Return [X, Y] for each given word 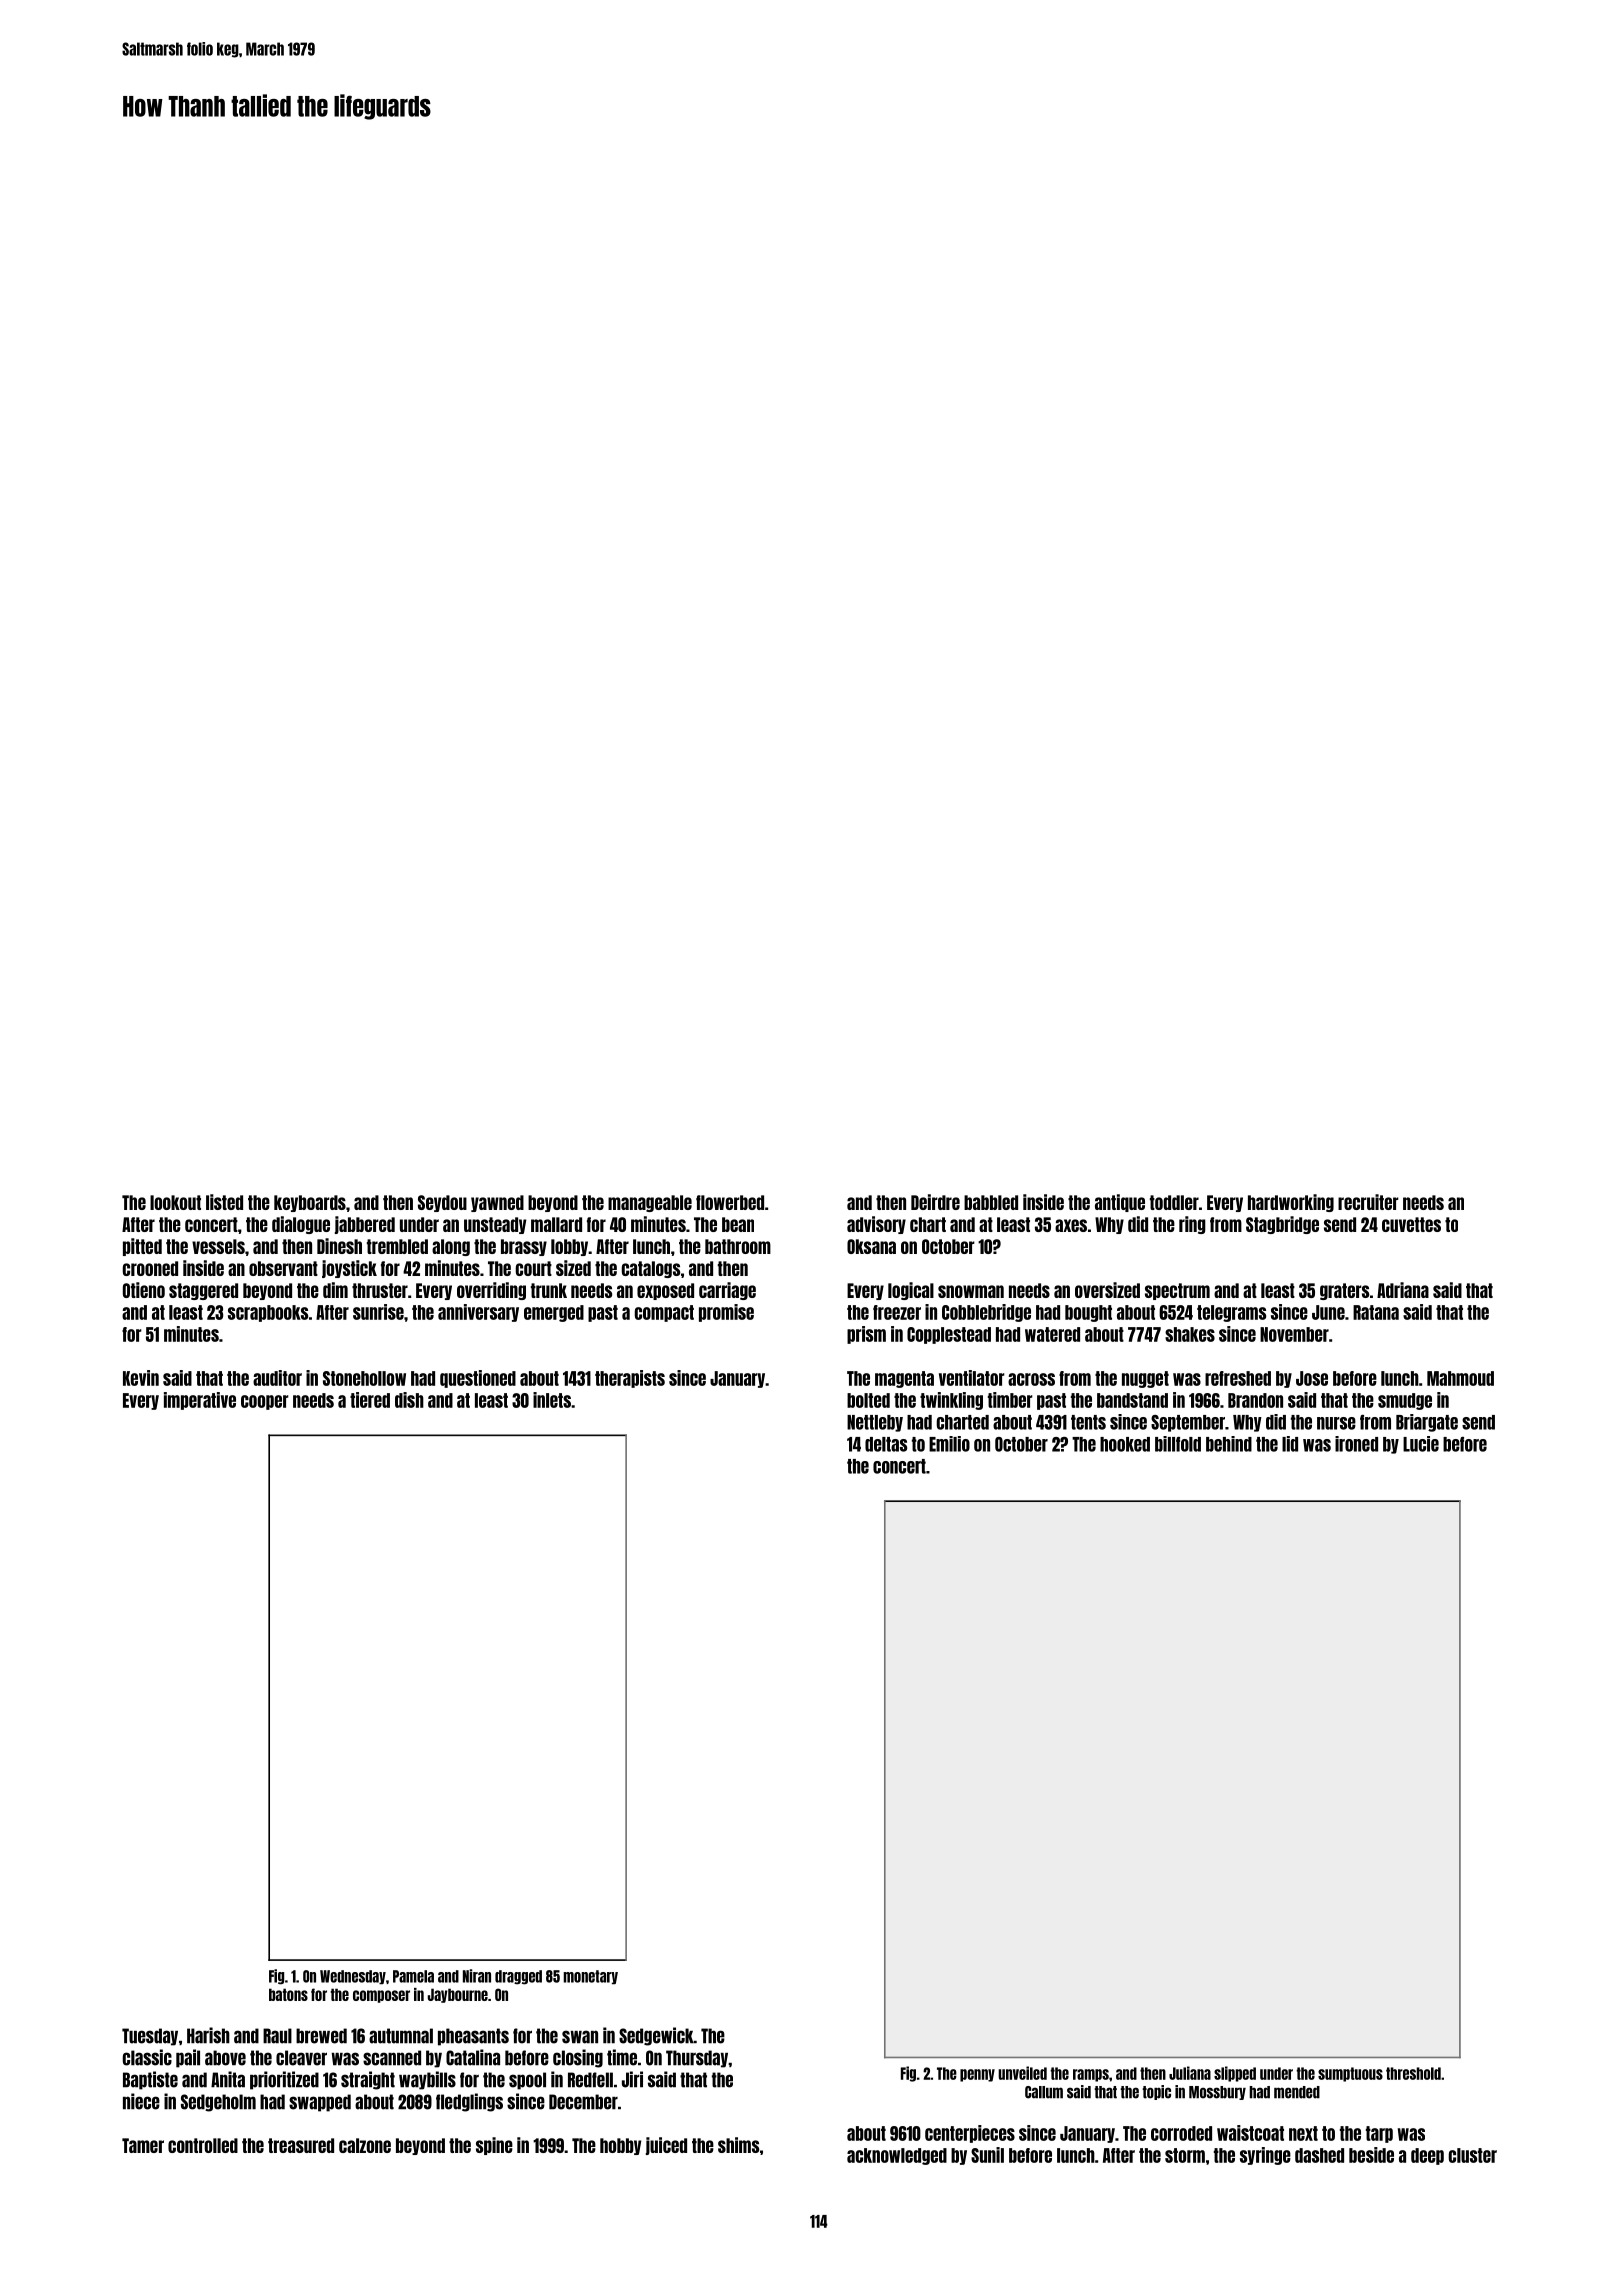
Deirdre [935, 1202]
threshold [1413, 2073]
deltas [886, 1444]
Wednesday [353, 1977]
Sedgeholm [218, 2103]
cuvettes [1411, 1224]
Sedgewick [656, 2036]
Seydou [442, 1203]
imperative [200, 1401]
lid [1290, 1444]
